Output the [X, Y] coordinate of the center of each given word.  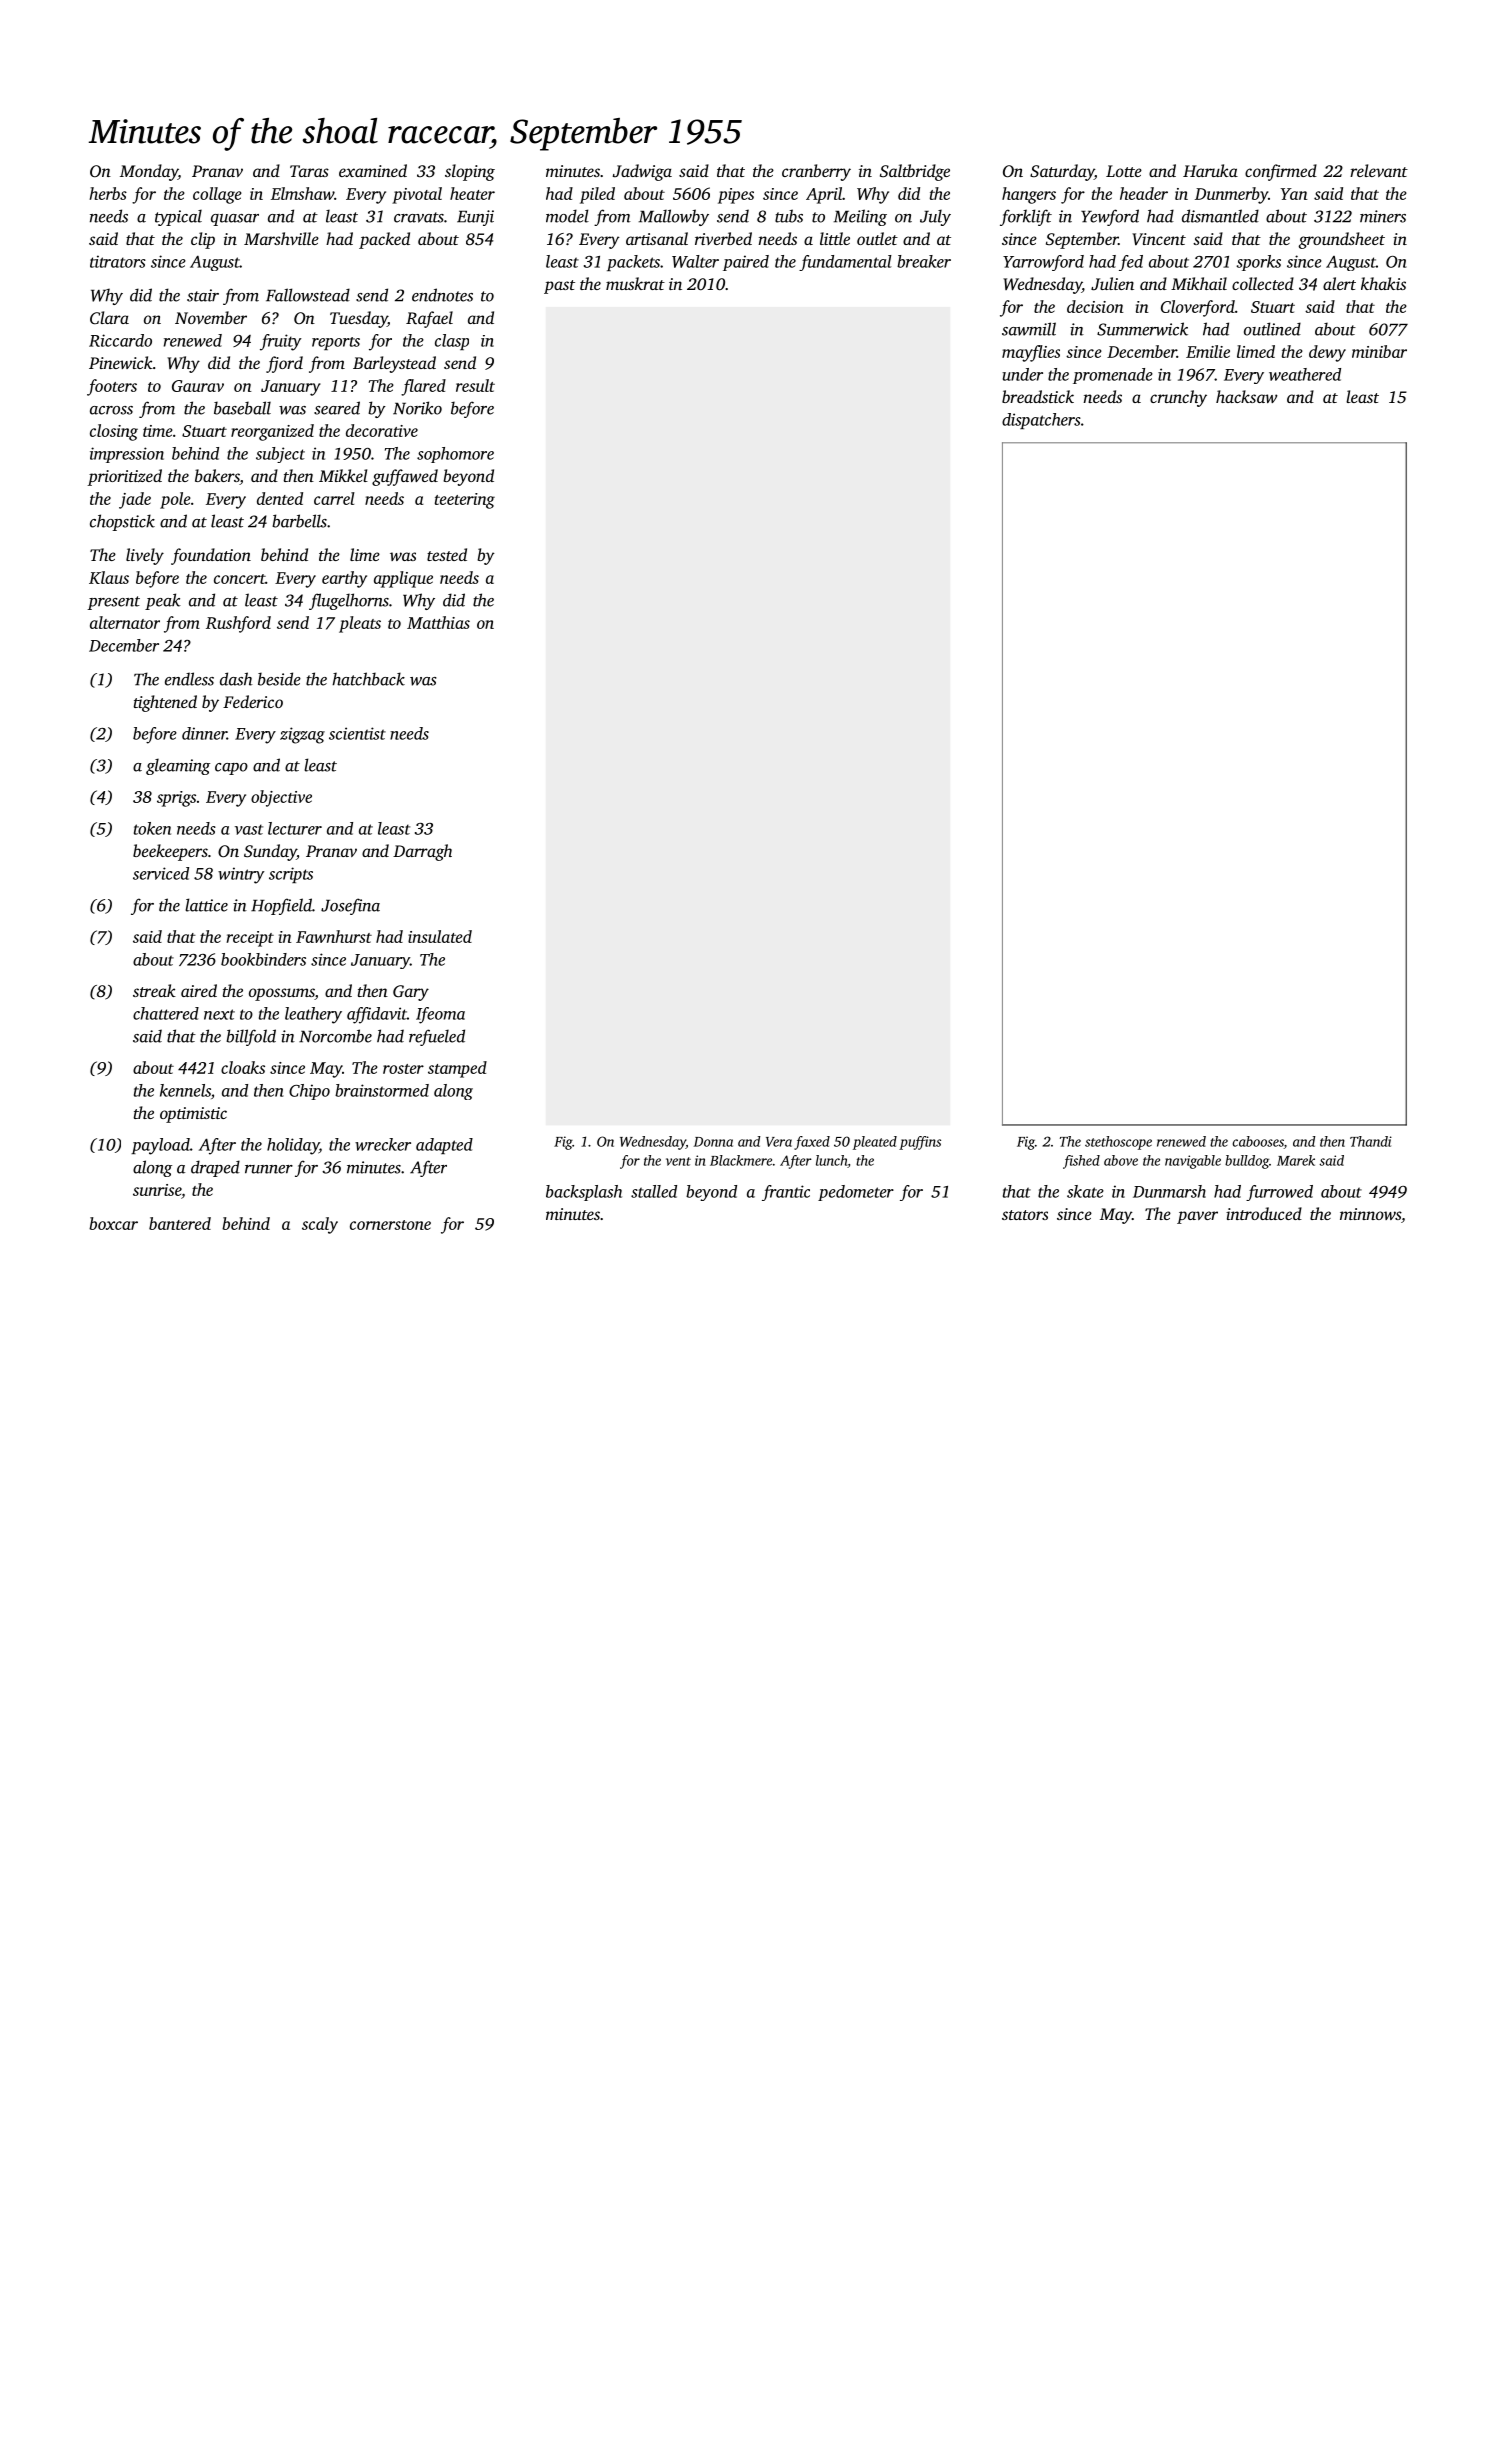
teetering [465, 501]
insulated [440, 936]
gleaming [178, 766]
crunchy [1178, 398]
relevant [1379, 170]
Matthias [438, 622]
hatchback [368, 679]
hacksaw [1247, 396]
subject [280, 455]
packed [384, 240]
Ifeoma [440, 1015]
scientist [357, 733]
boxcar [113, 1223]
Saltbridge [915, 172]
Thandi [1371, 1141]
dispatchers [1041, 421]
